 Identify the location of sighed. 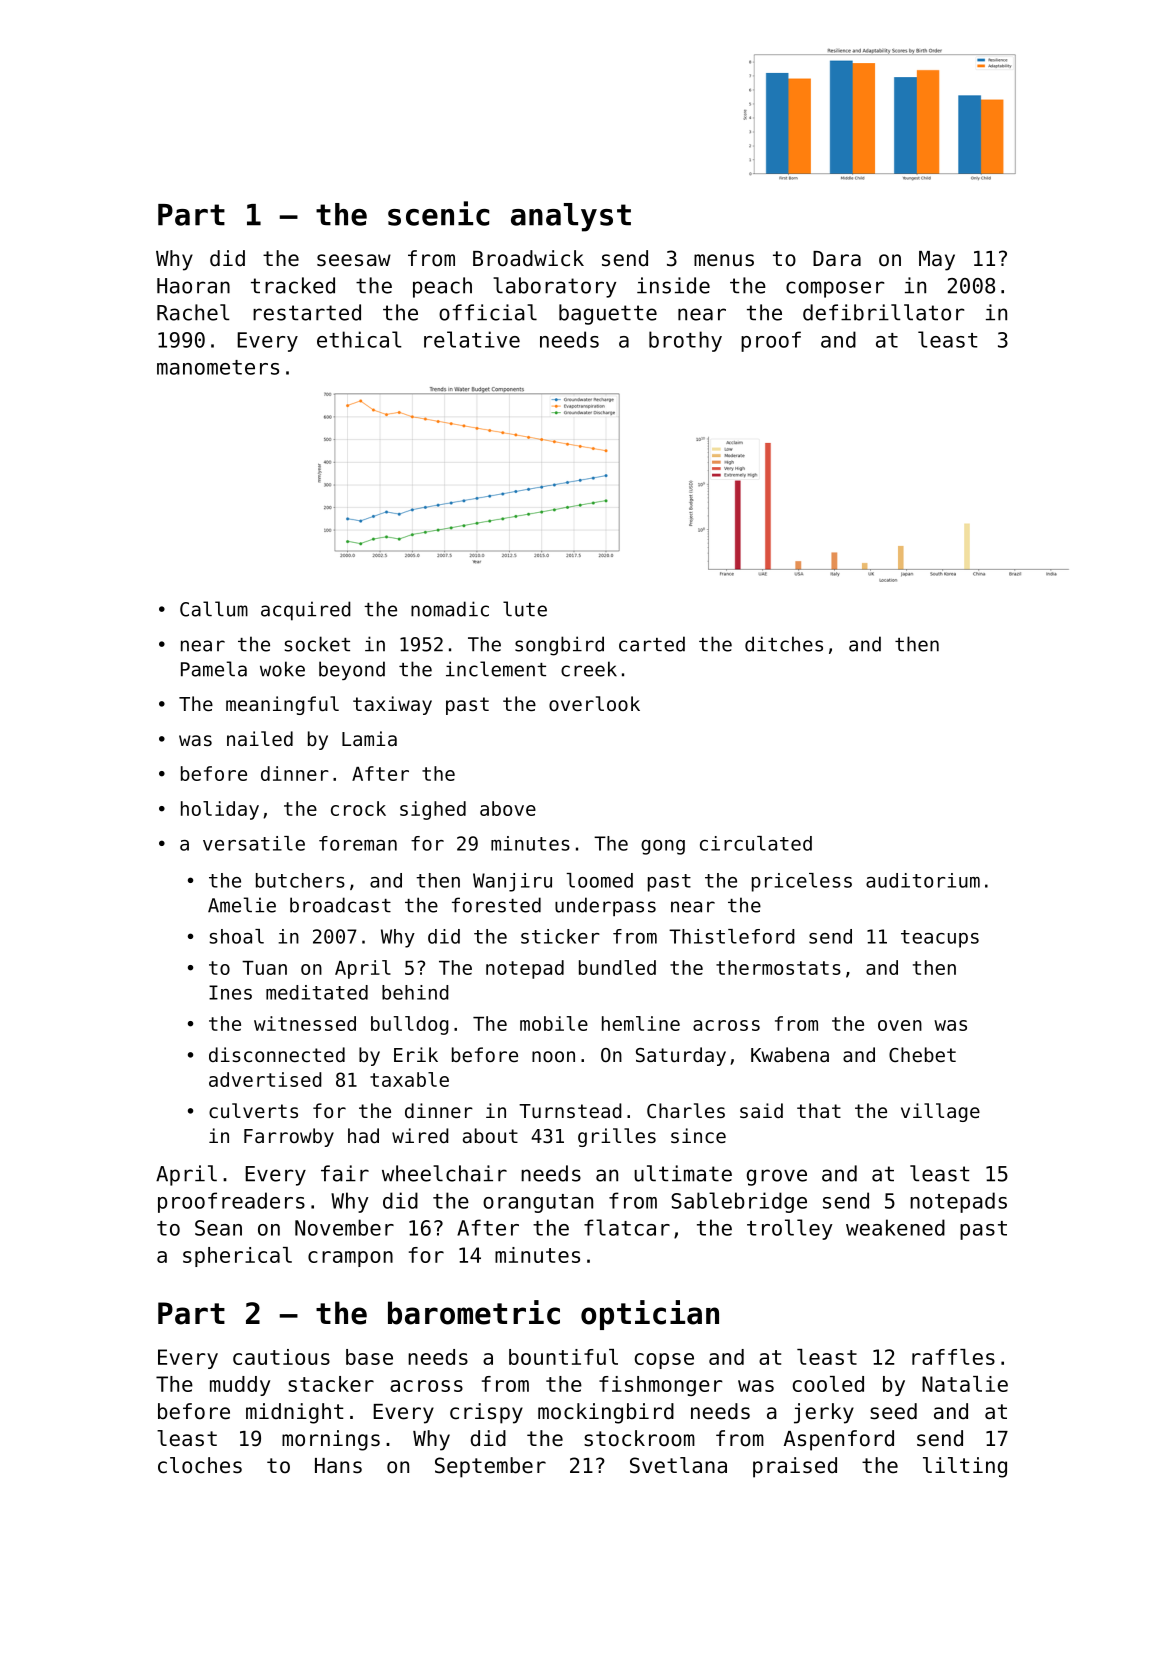
(433, 810).
